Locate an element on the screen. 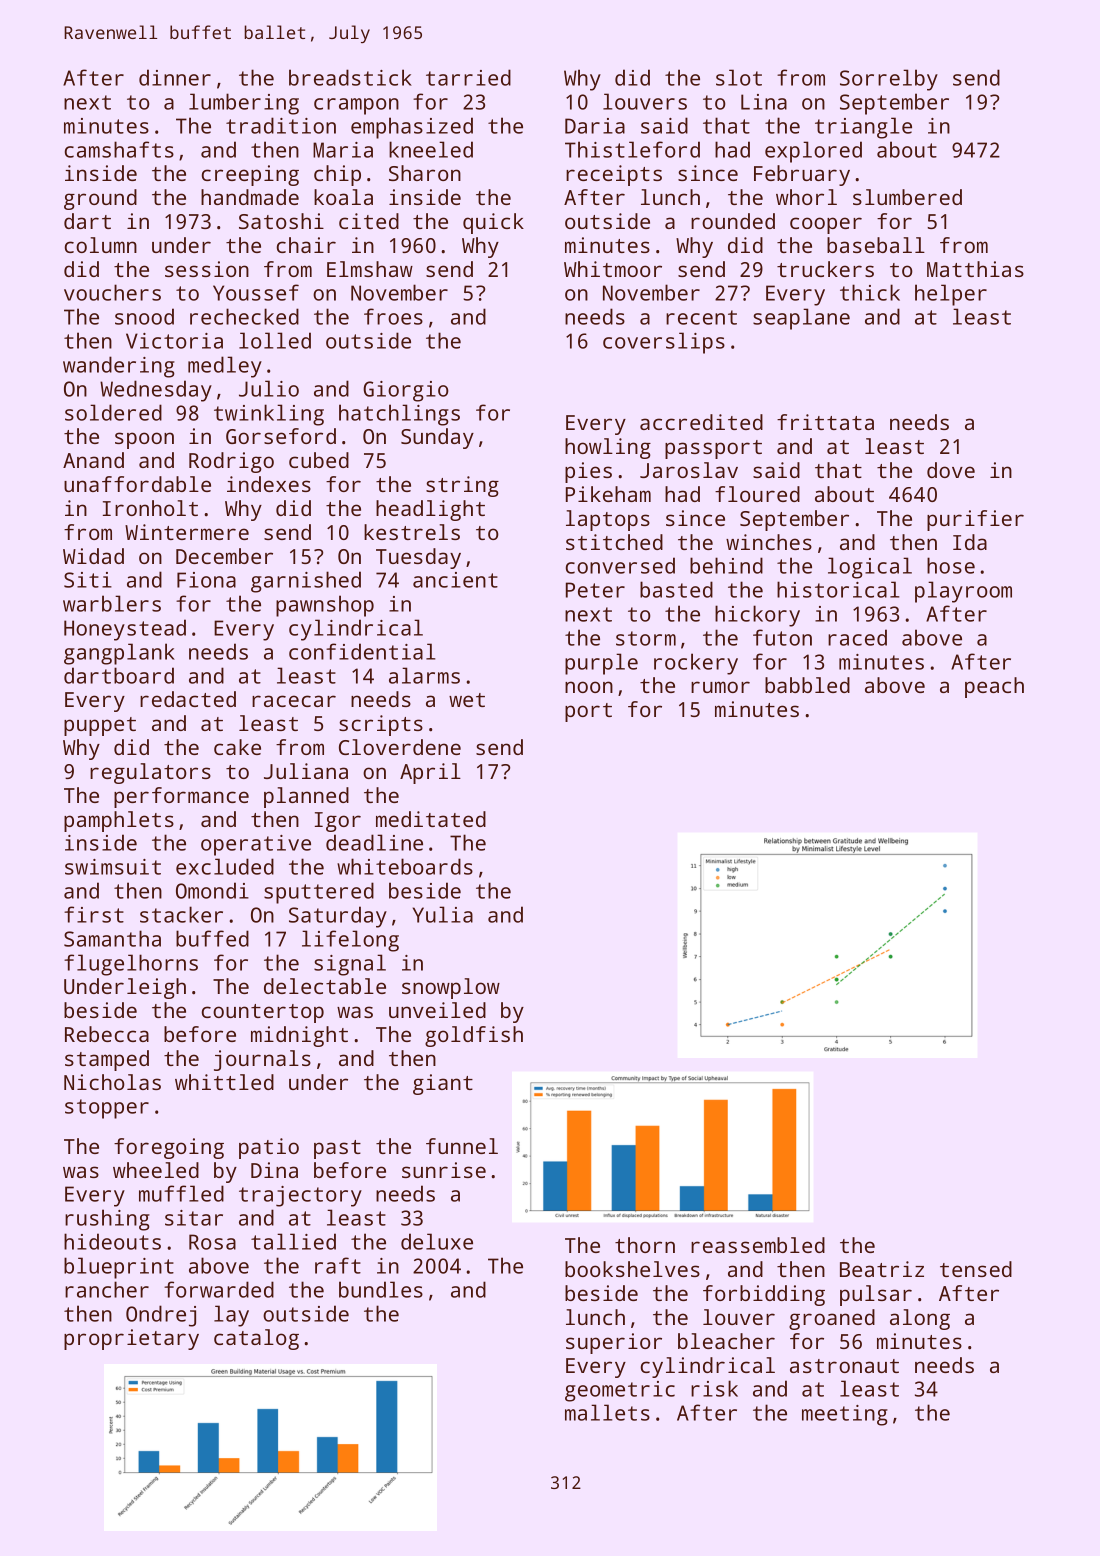 This screenshot has width=1100, height=1556. Honeystead is located at coordinates (125, 630).
